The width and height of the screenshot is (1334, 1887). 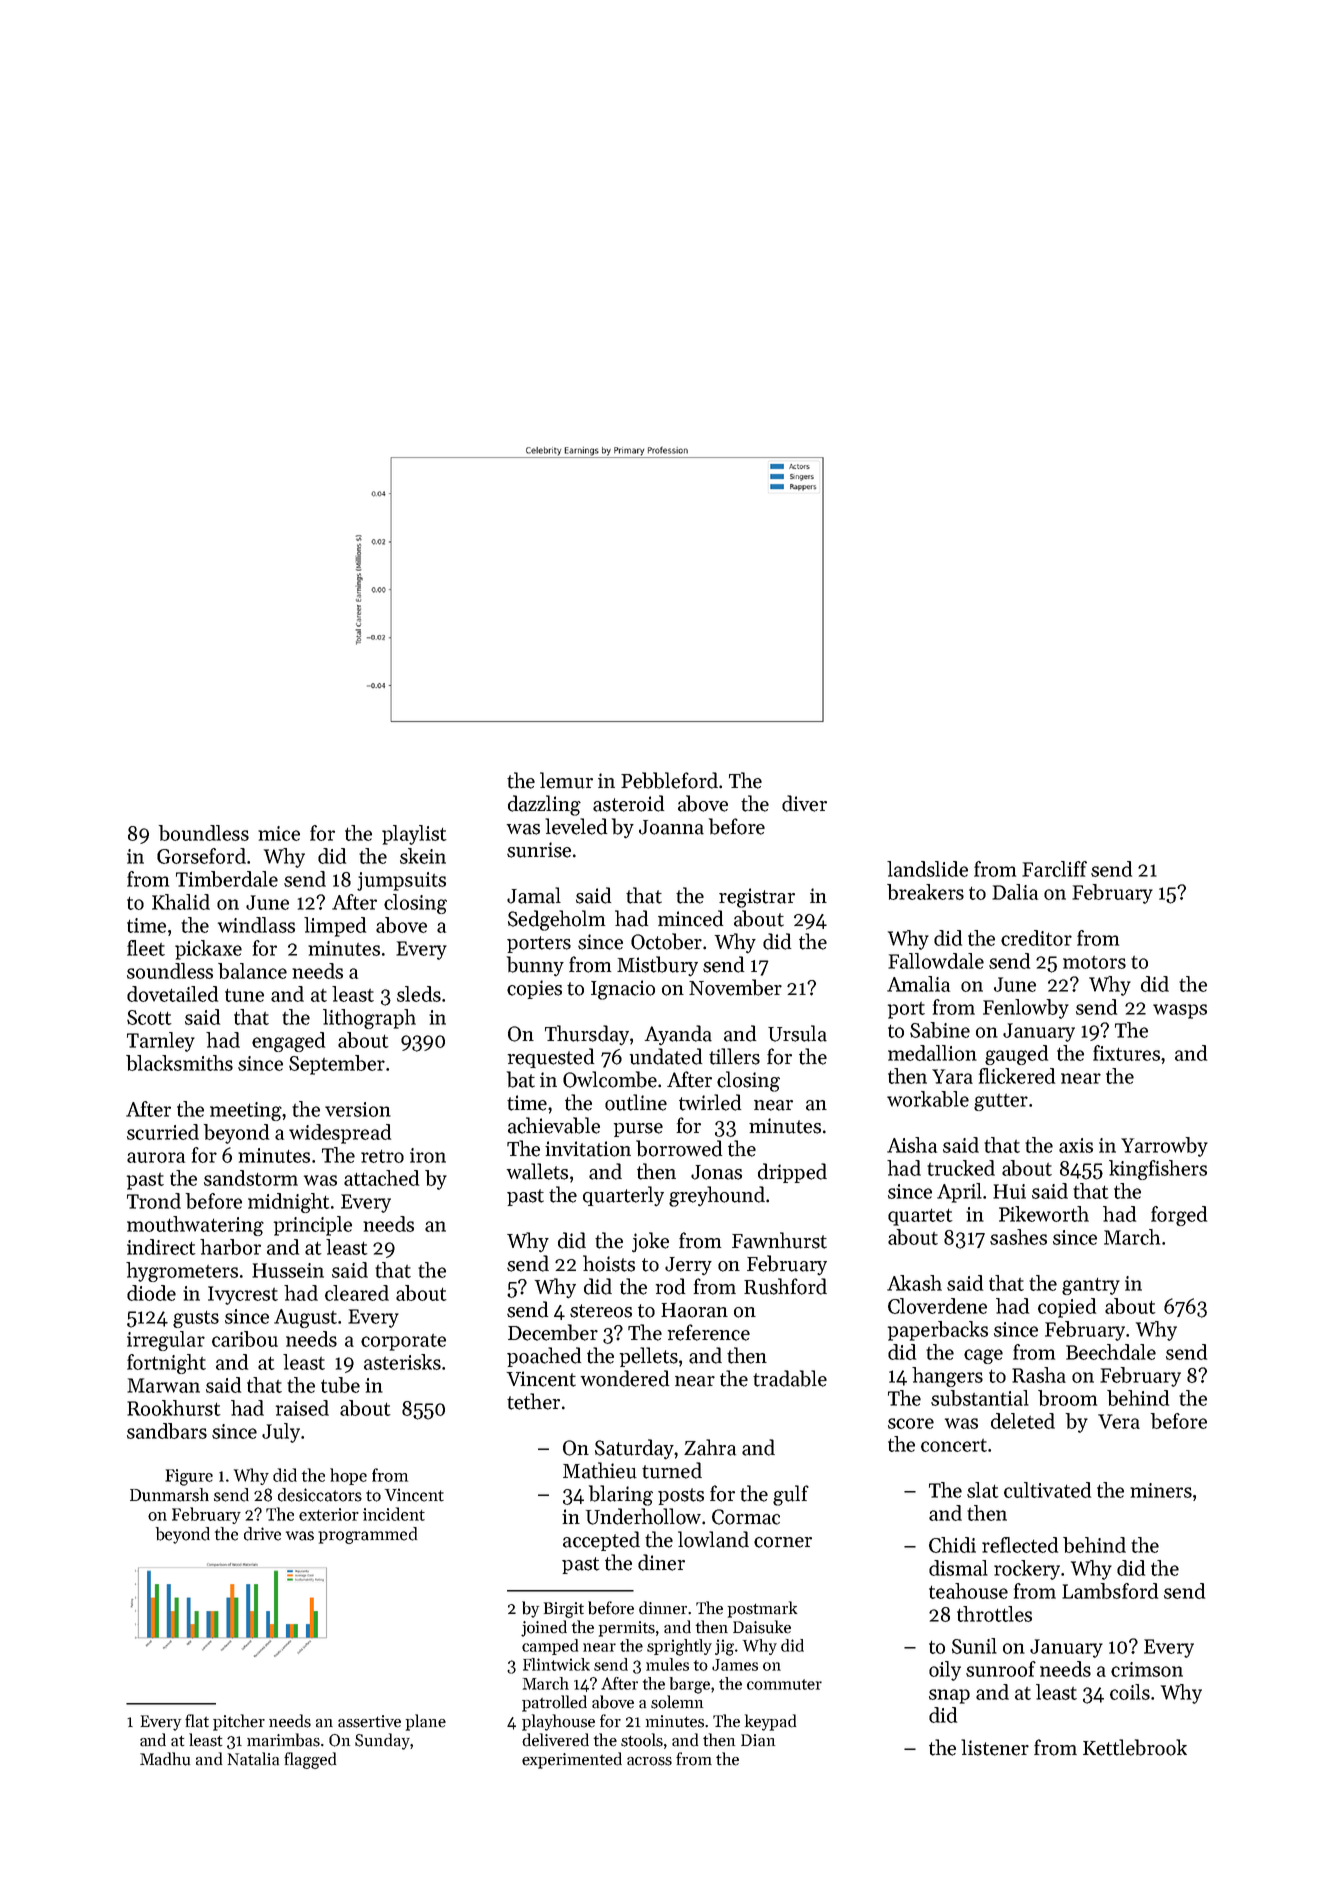 What do you see at coordinates (419, 994) in the screenshot?
I see `sleds` at bounding box center [419, 994].
